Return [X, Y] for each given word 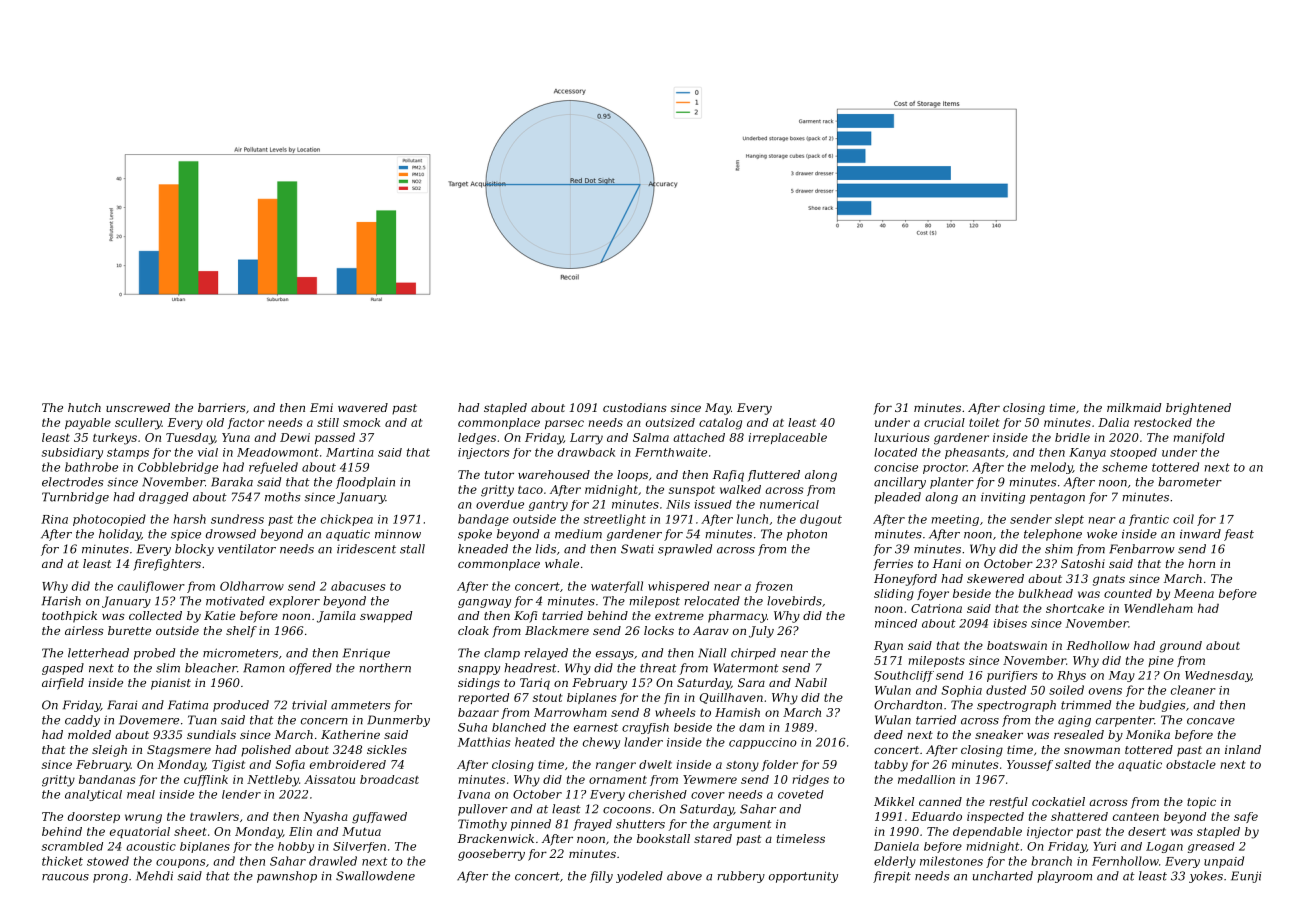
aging [1074, 721]
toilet [984, 422]
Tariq [535, 684]
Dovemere [149, 720]
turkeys [115, 439]
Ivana [474, 794]
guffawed [379, 818]
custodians [635, 407]
